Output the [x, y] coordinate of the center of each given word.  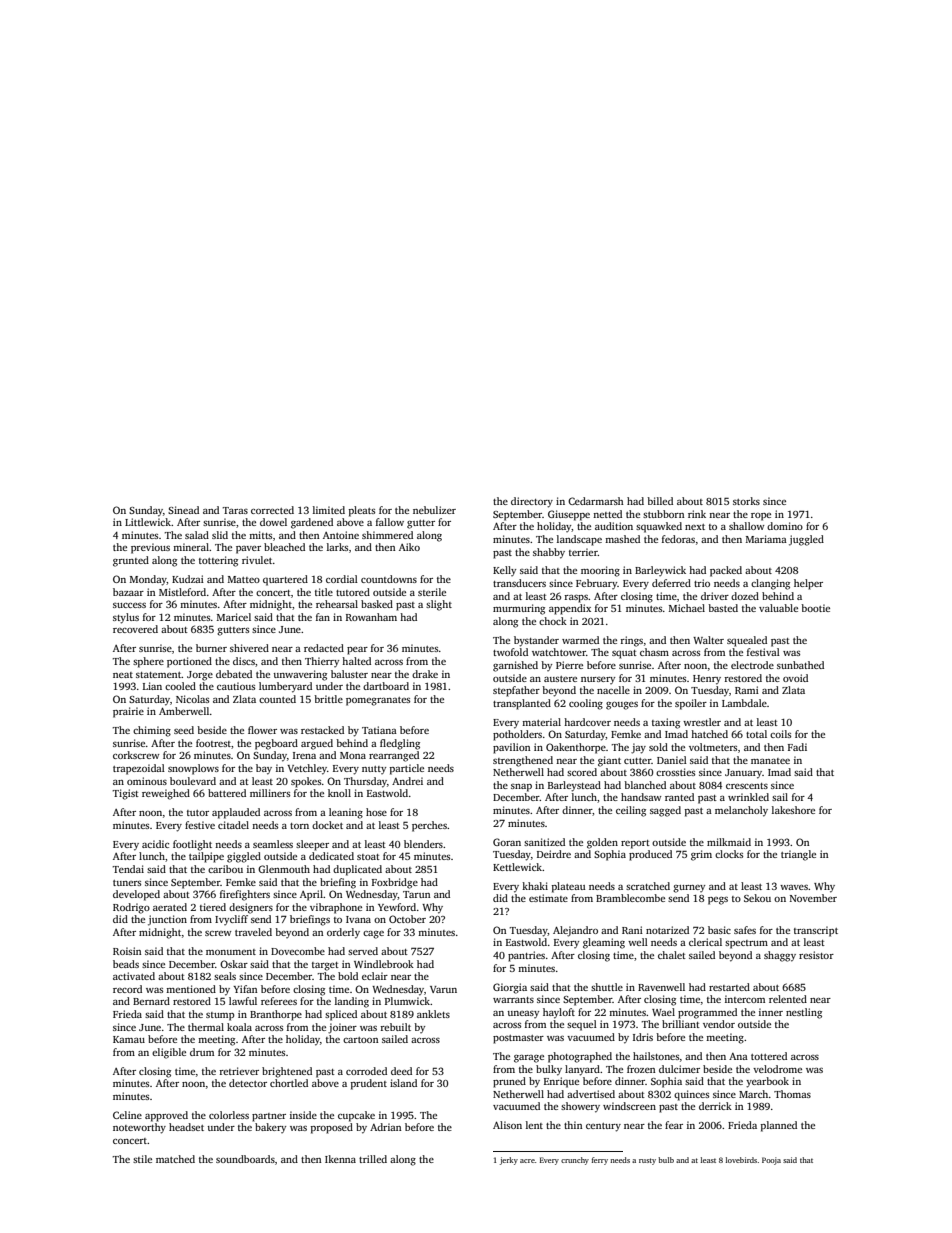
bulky [549, 1070]
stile [142, 1159]
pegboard [276, 744]
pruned [509, 1082]
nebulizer [434, 510]
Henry [707, 680]
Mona [353, 755]
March [753, 1094]
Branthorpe [276, 1015]
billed [660, 501]
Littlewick [148, 522]
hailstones [656, 1056]
